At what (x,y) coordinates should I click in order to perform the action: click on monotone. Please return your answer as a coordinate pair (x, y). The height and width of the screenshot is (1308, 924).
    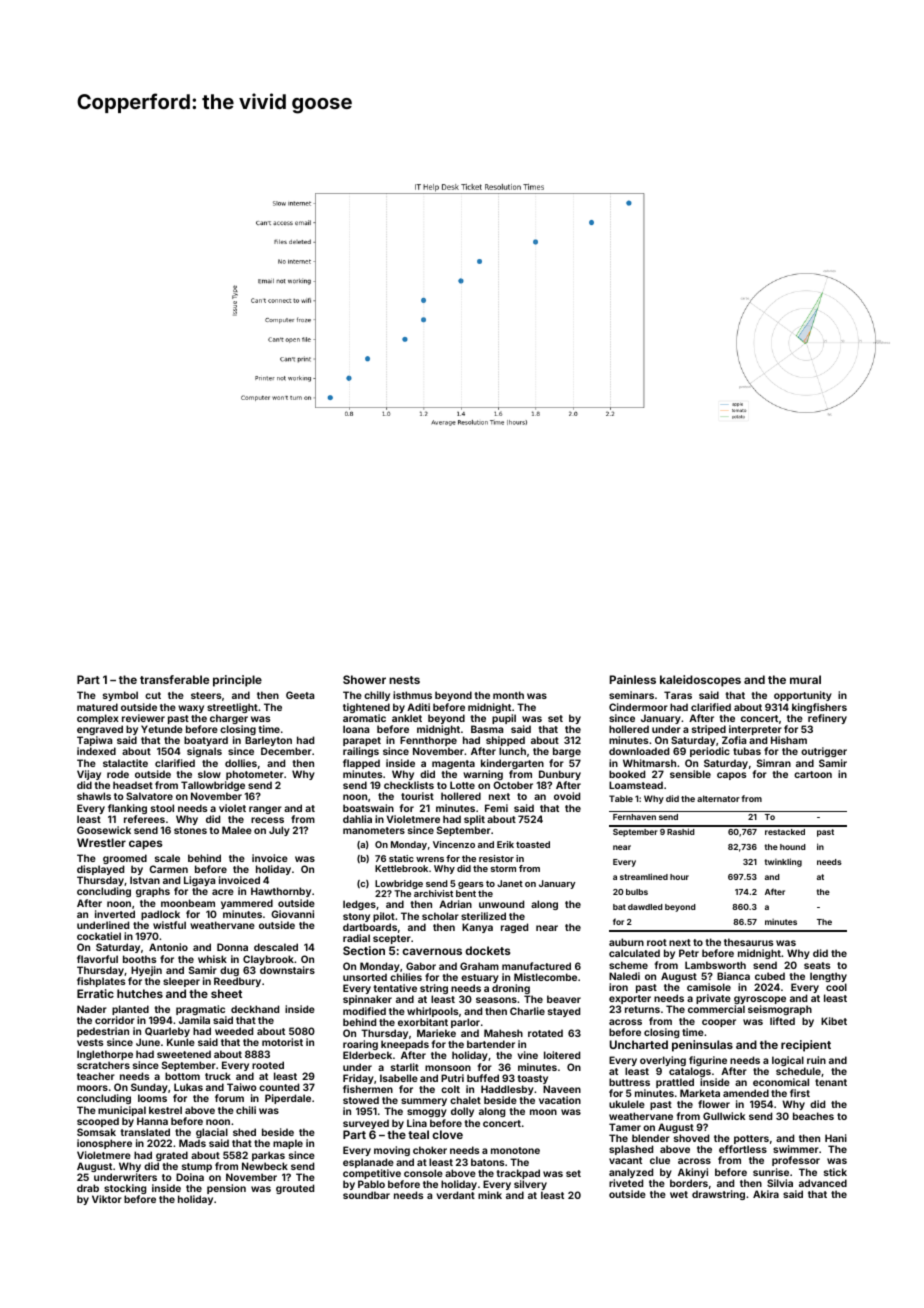
    Looking at the image, I should click on (515, 1150).
